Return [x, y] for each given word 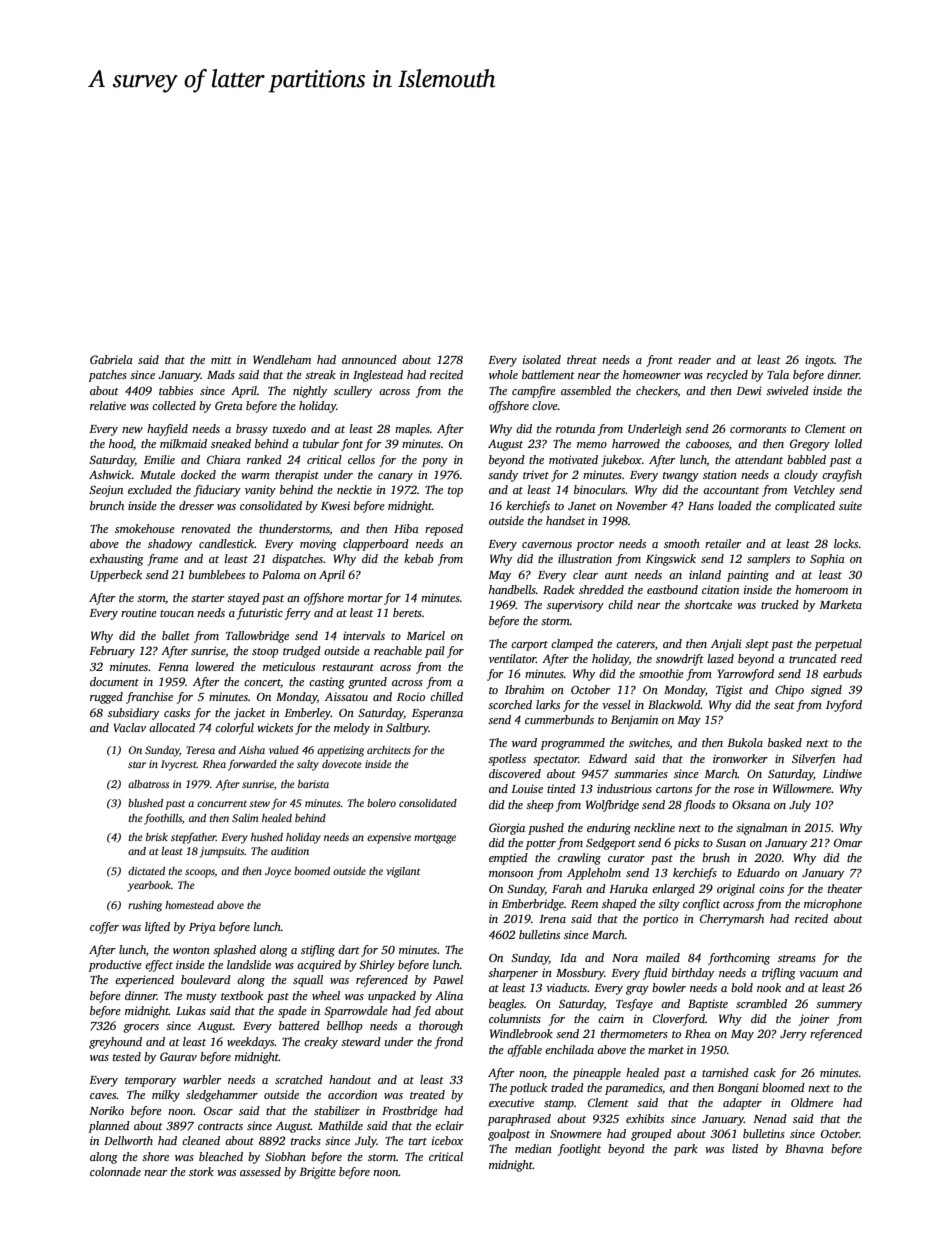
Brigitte [317, 1173]
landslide [249, 964]
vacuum [818, 974]
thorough [441, 1027]
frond [448, 1043]
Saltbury [407, 729]
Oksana [751, 804]
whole [503, 374]
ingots [819, 361]
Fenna [173, 667]
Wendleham [282, 359]
